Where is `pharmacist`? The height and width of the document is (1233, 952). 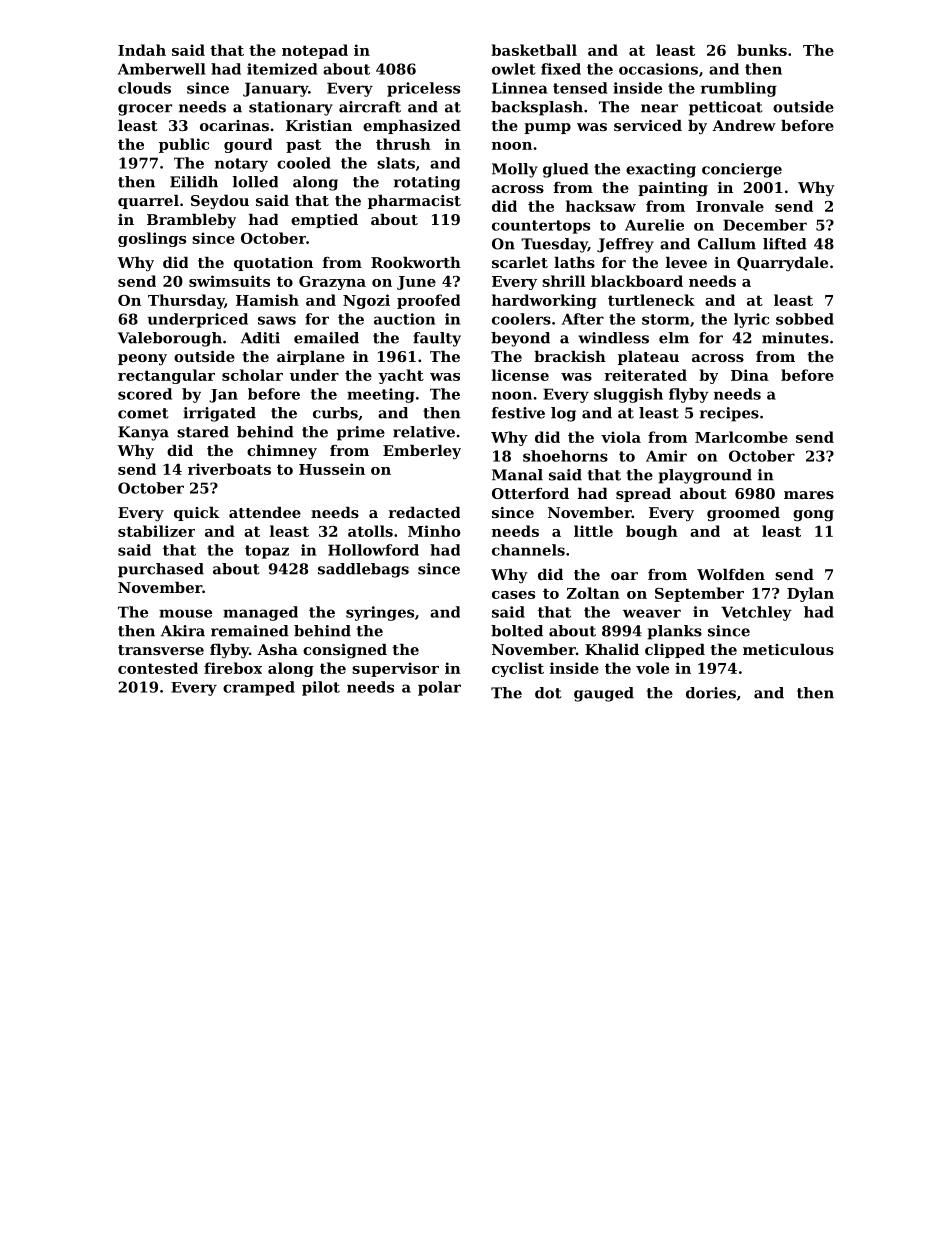
pharmacist is located at coordinates (414, 202).
